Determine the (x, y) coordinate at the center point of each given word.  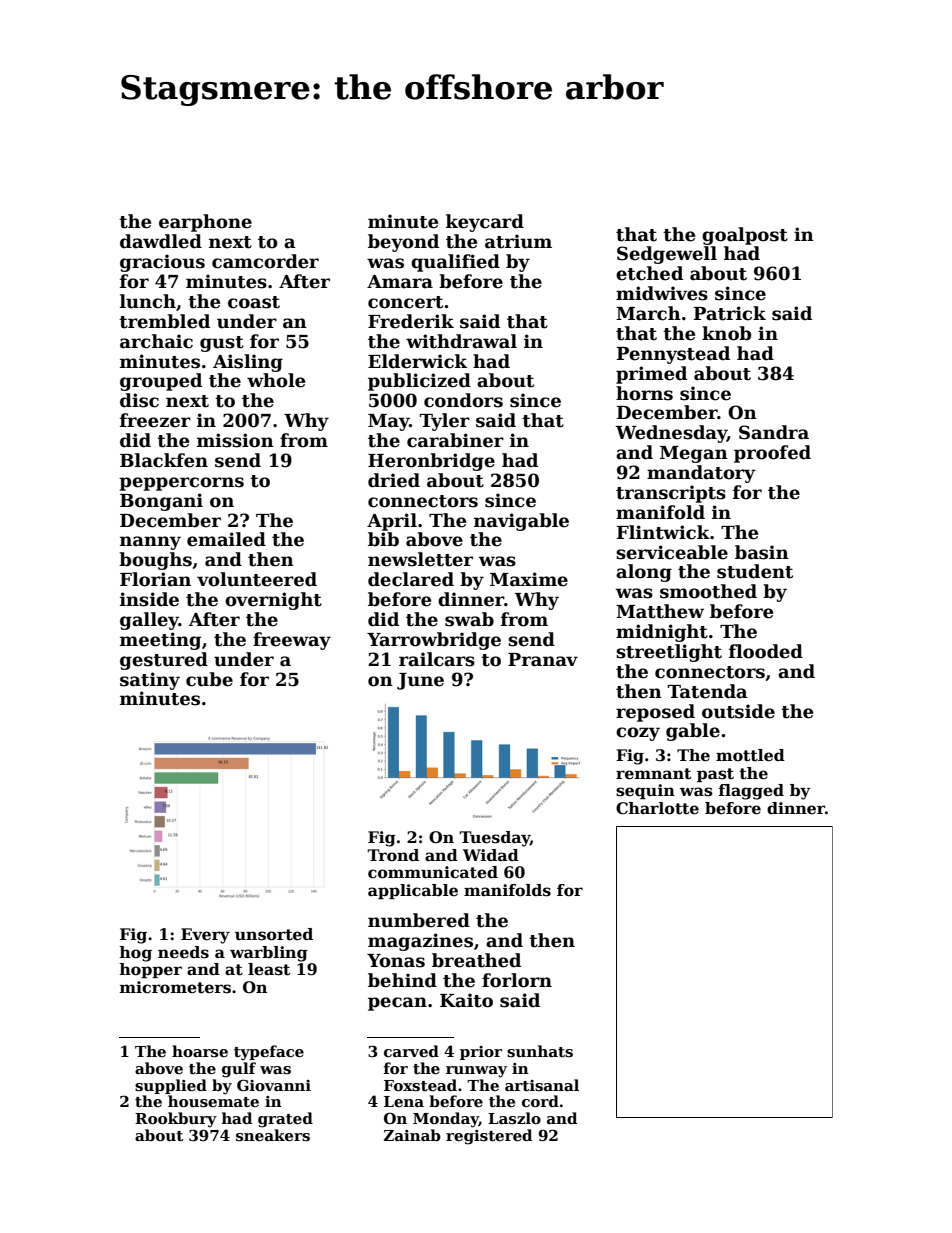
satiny (150, 681)
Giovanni (274, 1085)
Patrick (729, 313)
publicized (419, 382)
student (755, 571)
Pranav (543, 660)
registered (489, 1137)
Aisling (248, 363)
